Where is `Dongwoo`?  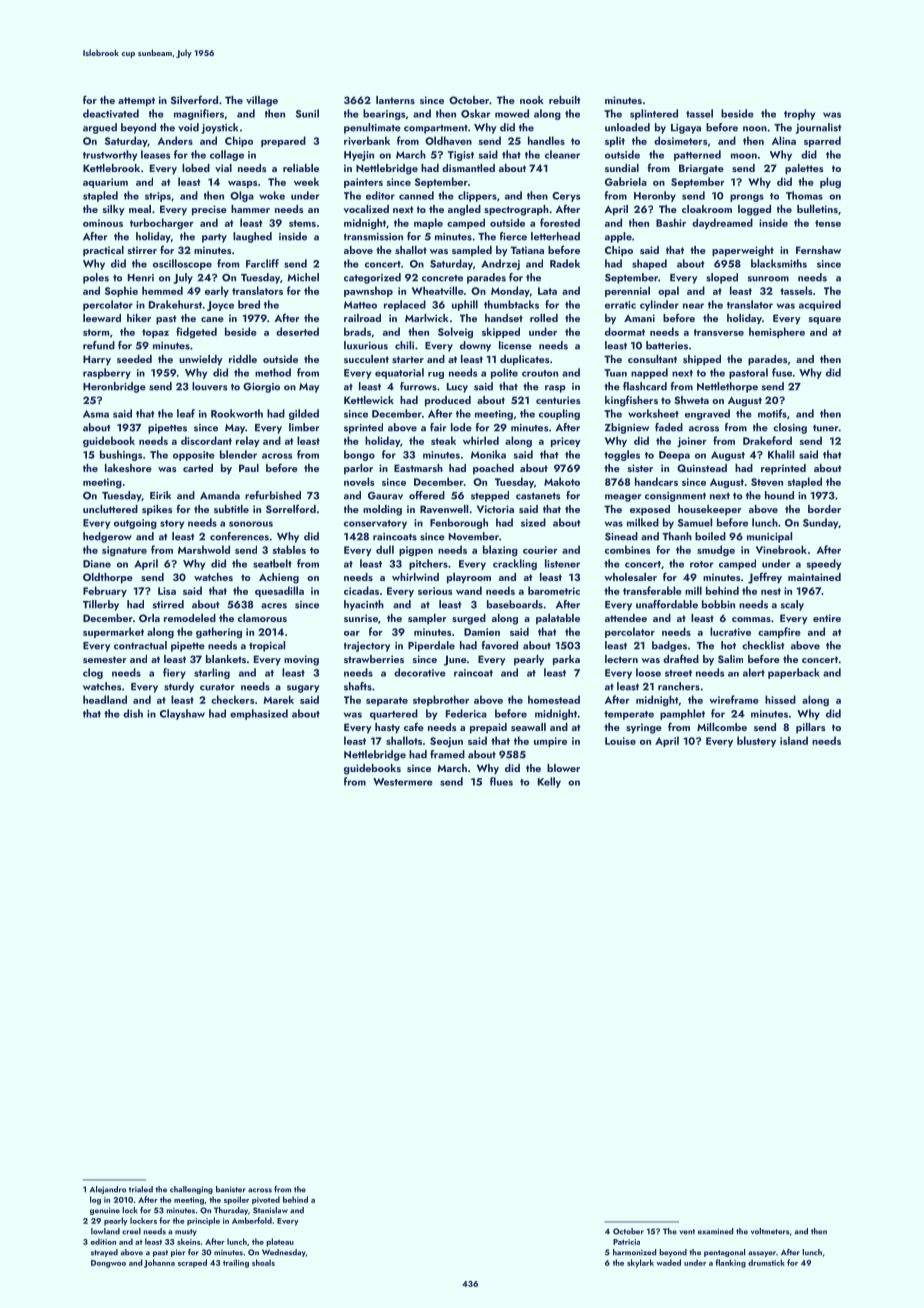
Dongwoo is located at coordinates (108, 1264).
